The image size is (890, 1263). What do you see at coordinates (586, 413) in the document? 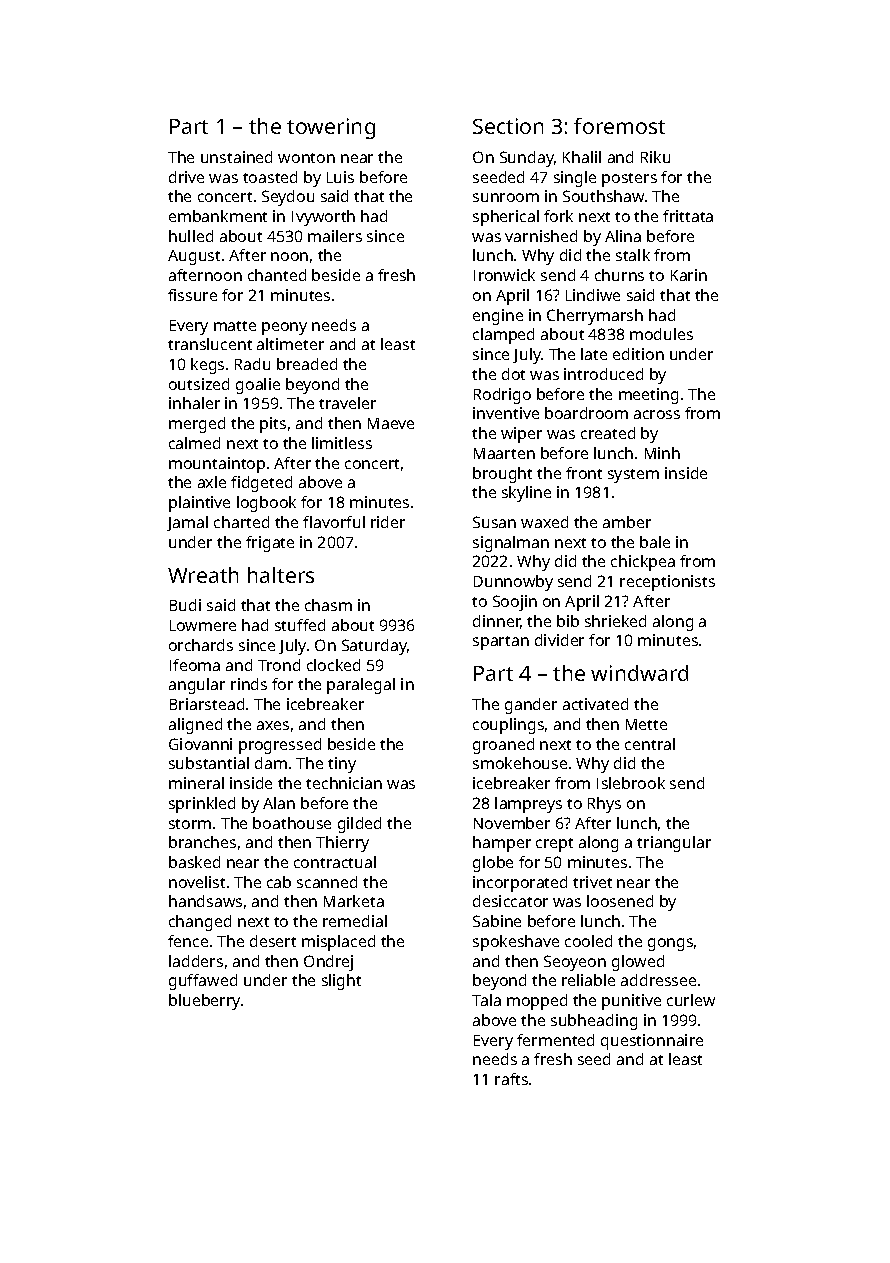
I see `boardroom` at bounding box center [586, 413].
